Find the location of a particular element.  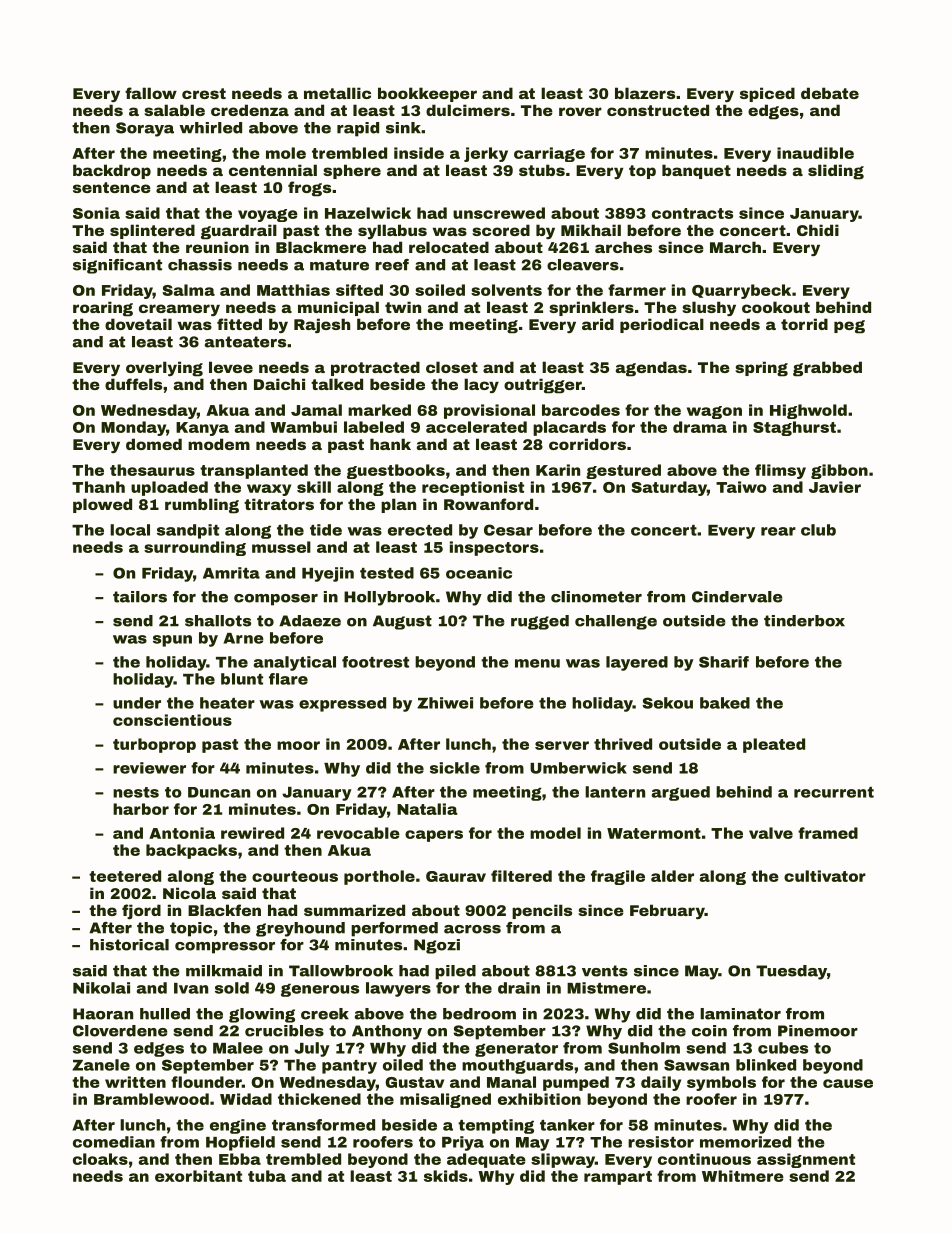

Hazelwick is located at coordinates (368, 213).
